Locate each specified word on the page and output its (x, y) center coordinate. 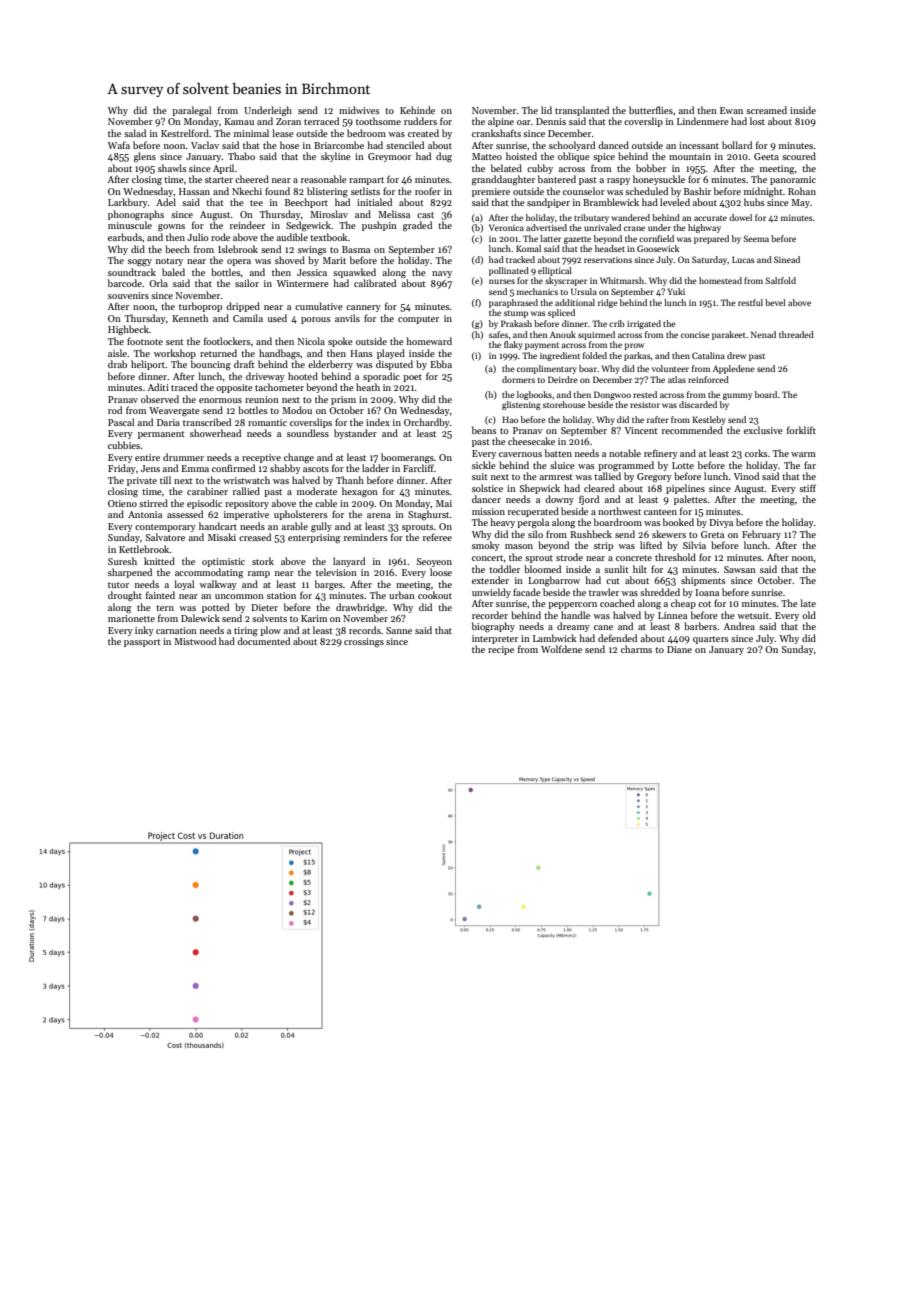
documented (263, 641)
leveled (675, 202)
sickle (484, 465)
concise (695, 335)
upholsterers (300, 515)
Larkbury (128, 203)
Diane (679, 649)
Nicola (311, 341)
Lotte (683, 465)
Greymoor (389, 157)
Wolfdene (561, 649)
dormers (518, 379)
